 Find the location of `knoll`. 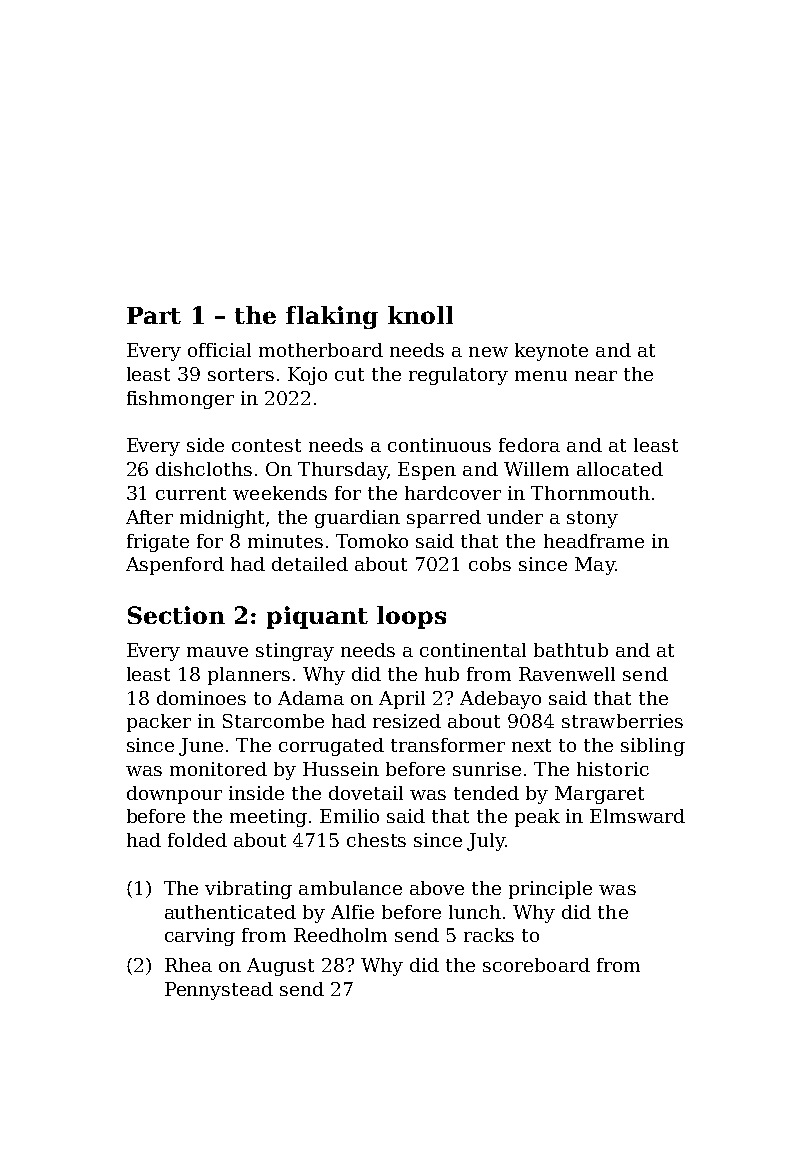

knoll is located at coordinates (420, 315).
